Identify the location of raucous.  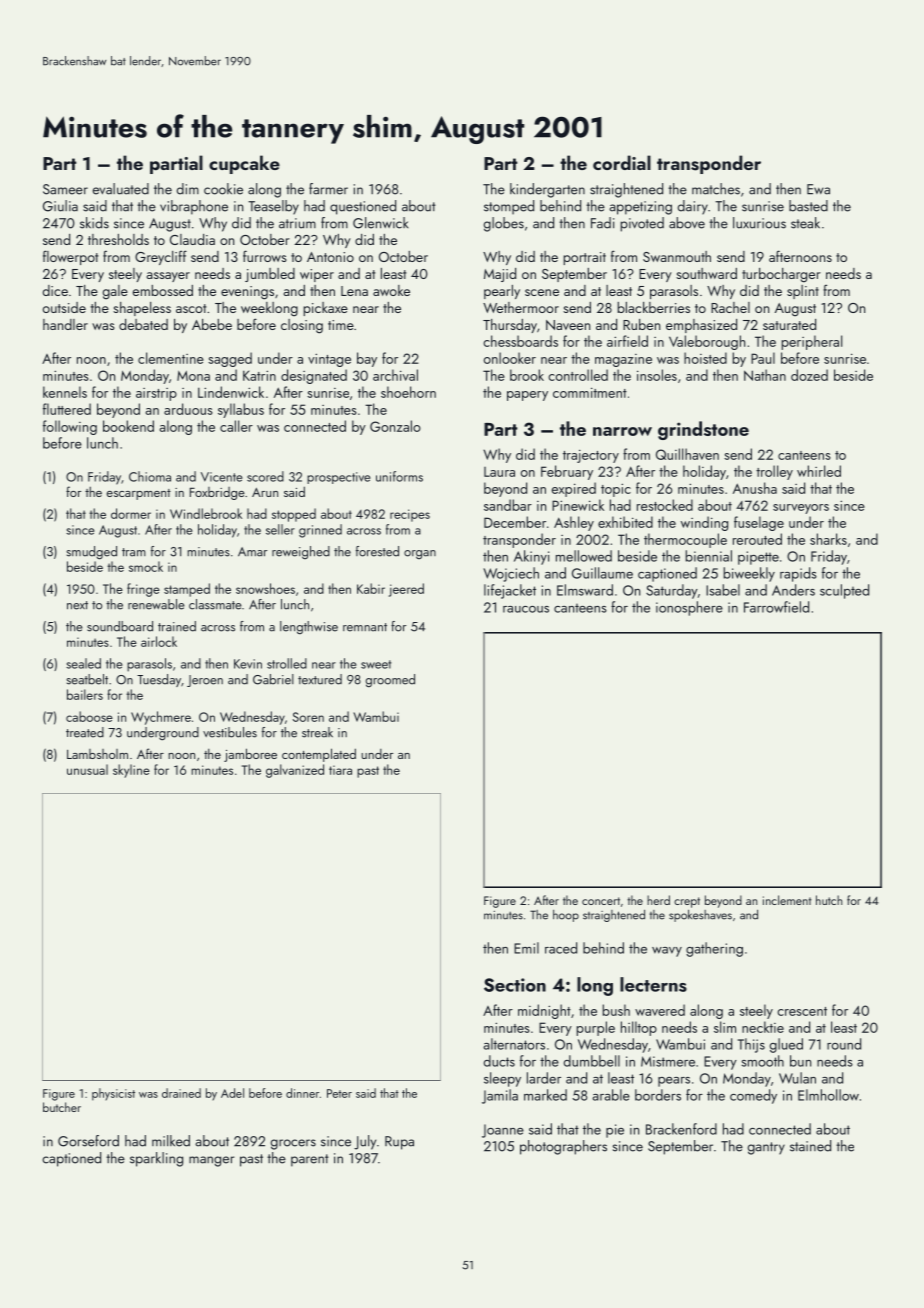
(526, 609).
